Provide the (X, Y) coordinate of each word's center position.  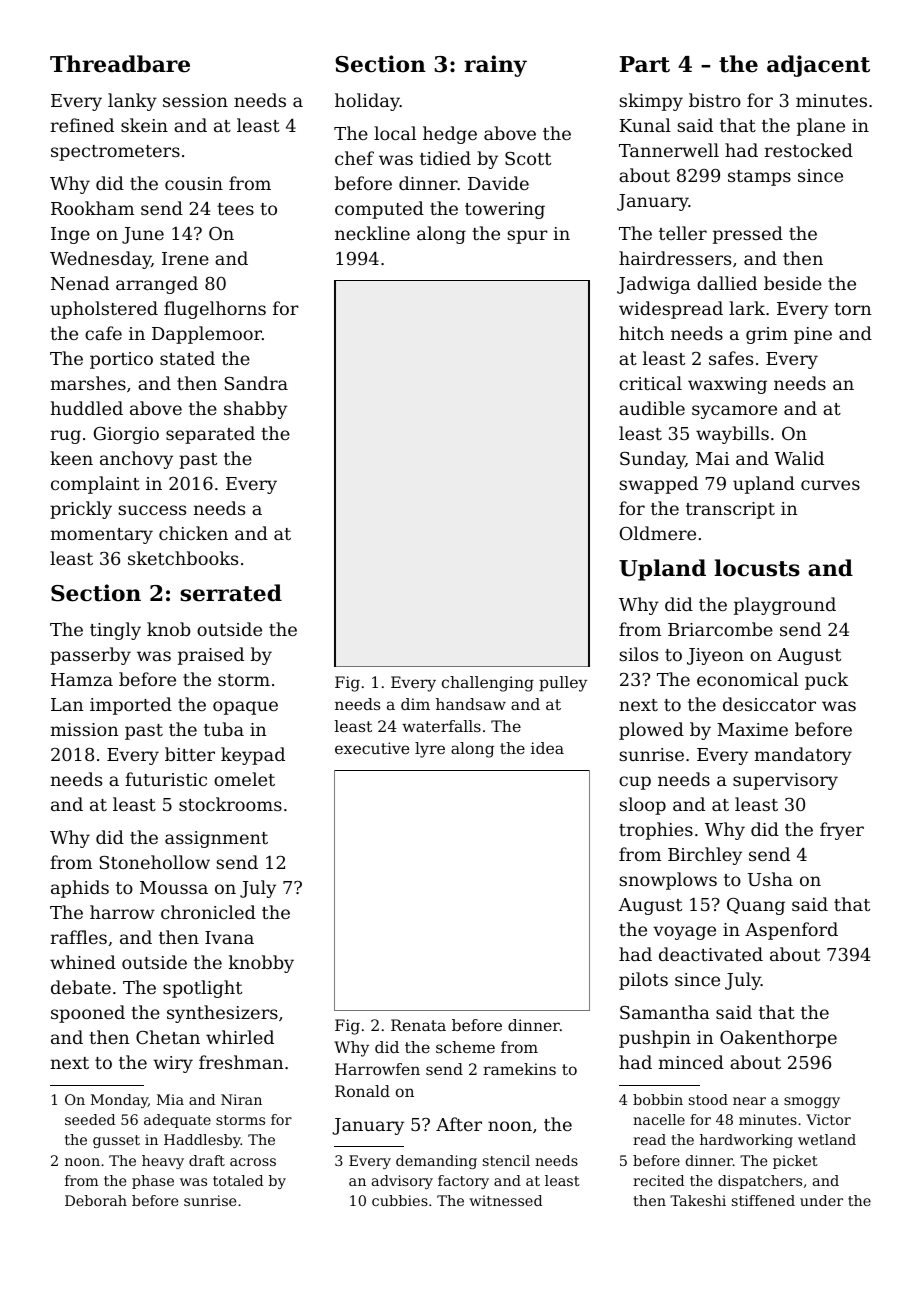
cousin (194, 183)
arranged (157, 285)
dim (415, 704)
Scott (528, 158)
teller (683, 233)
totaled (238, 1180)
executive (372, 748)
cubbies (400, 1200)
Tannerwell (669, 150)
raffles (79, 937)
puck (826, 681)
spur (527, 237)
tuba (224, 729)
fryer (842, 831)
